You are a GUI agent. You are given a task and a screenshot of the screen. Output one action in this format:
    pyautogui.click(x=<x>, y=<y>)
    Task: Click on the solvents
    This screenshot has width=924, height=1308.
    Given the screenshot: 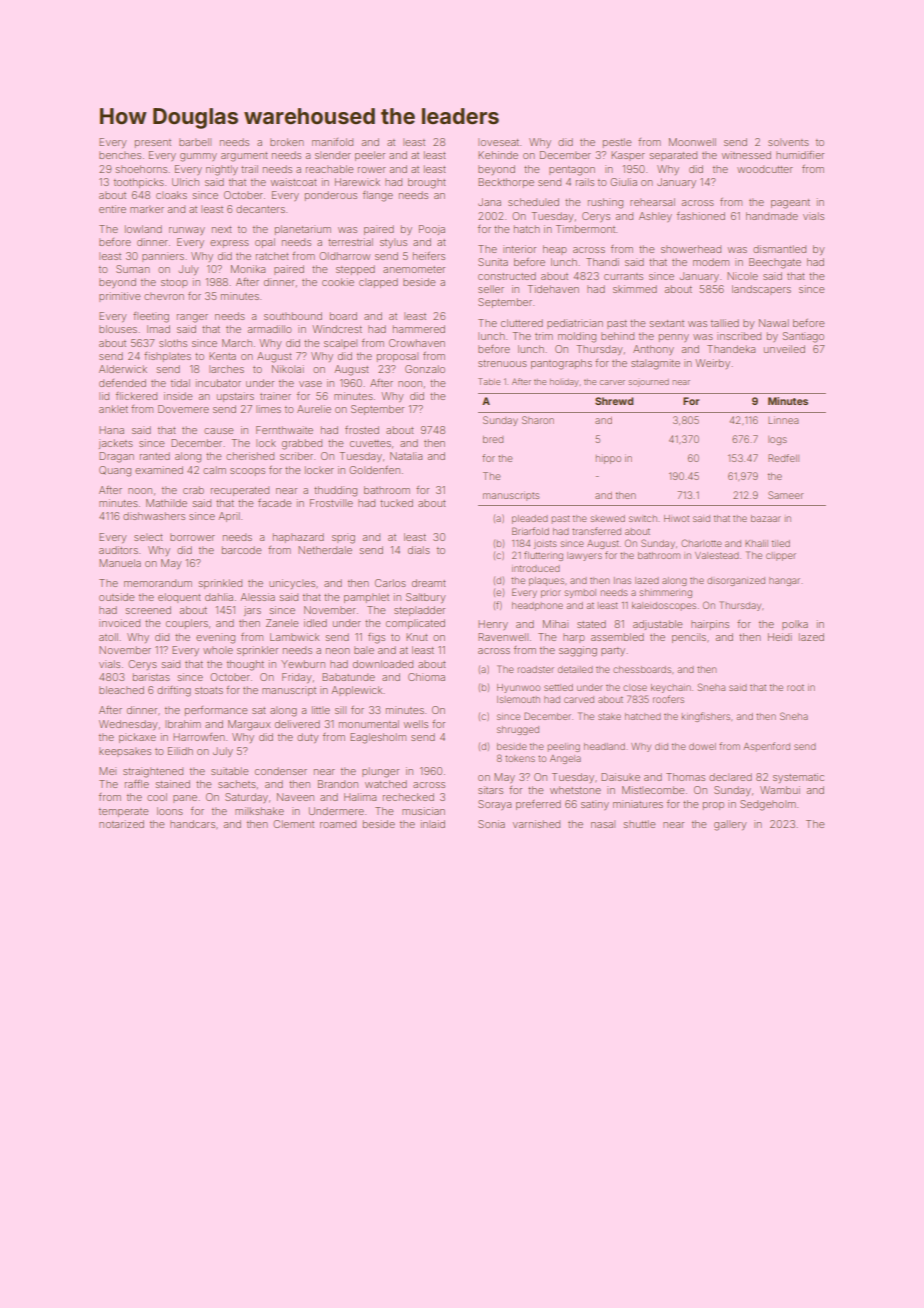 What is the action you would take?
    pyautogui.click(x=788, y=142)
